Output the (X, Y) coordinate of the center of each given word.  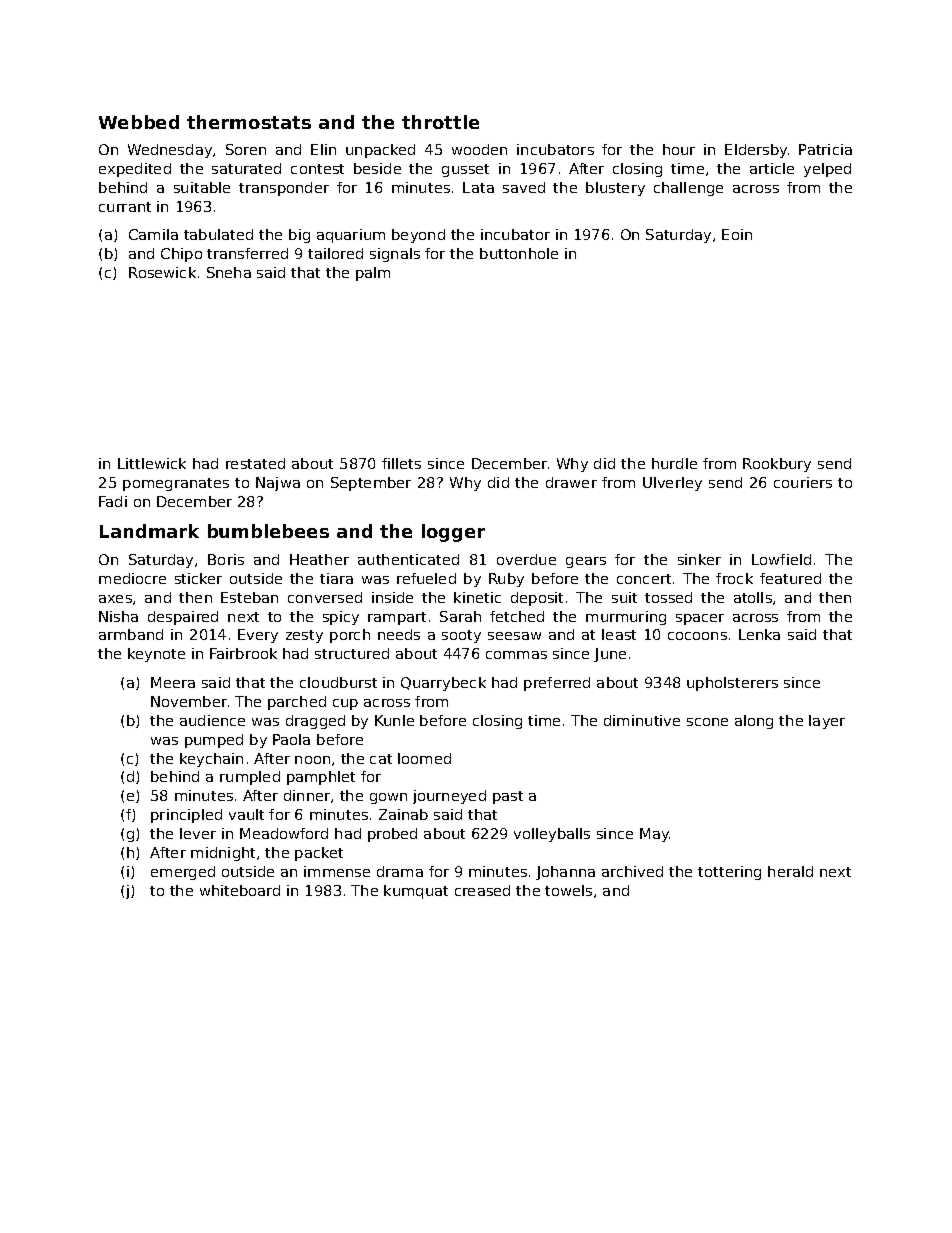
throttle (440, 122)
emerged (183, 873)
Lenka (759, 634)
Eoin (737, 234)
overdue (526, 559)
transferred (247, 253)
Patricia (825, 149)
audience (212, 720)
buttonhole (519, 253)
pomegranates (176, 484)
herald (790, 871)
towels (568, 890)
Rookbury (777, 465)
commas (516, 655)
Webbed (139, 122)
